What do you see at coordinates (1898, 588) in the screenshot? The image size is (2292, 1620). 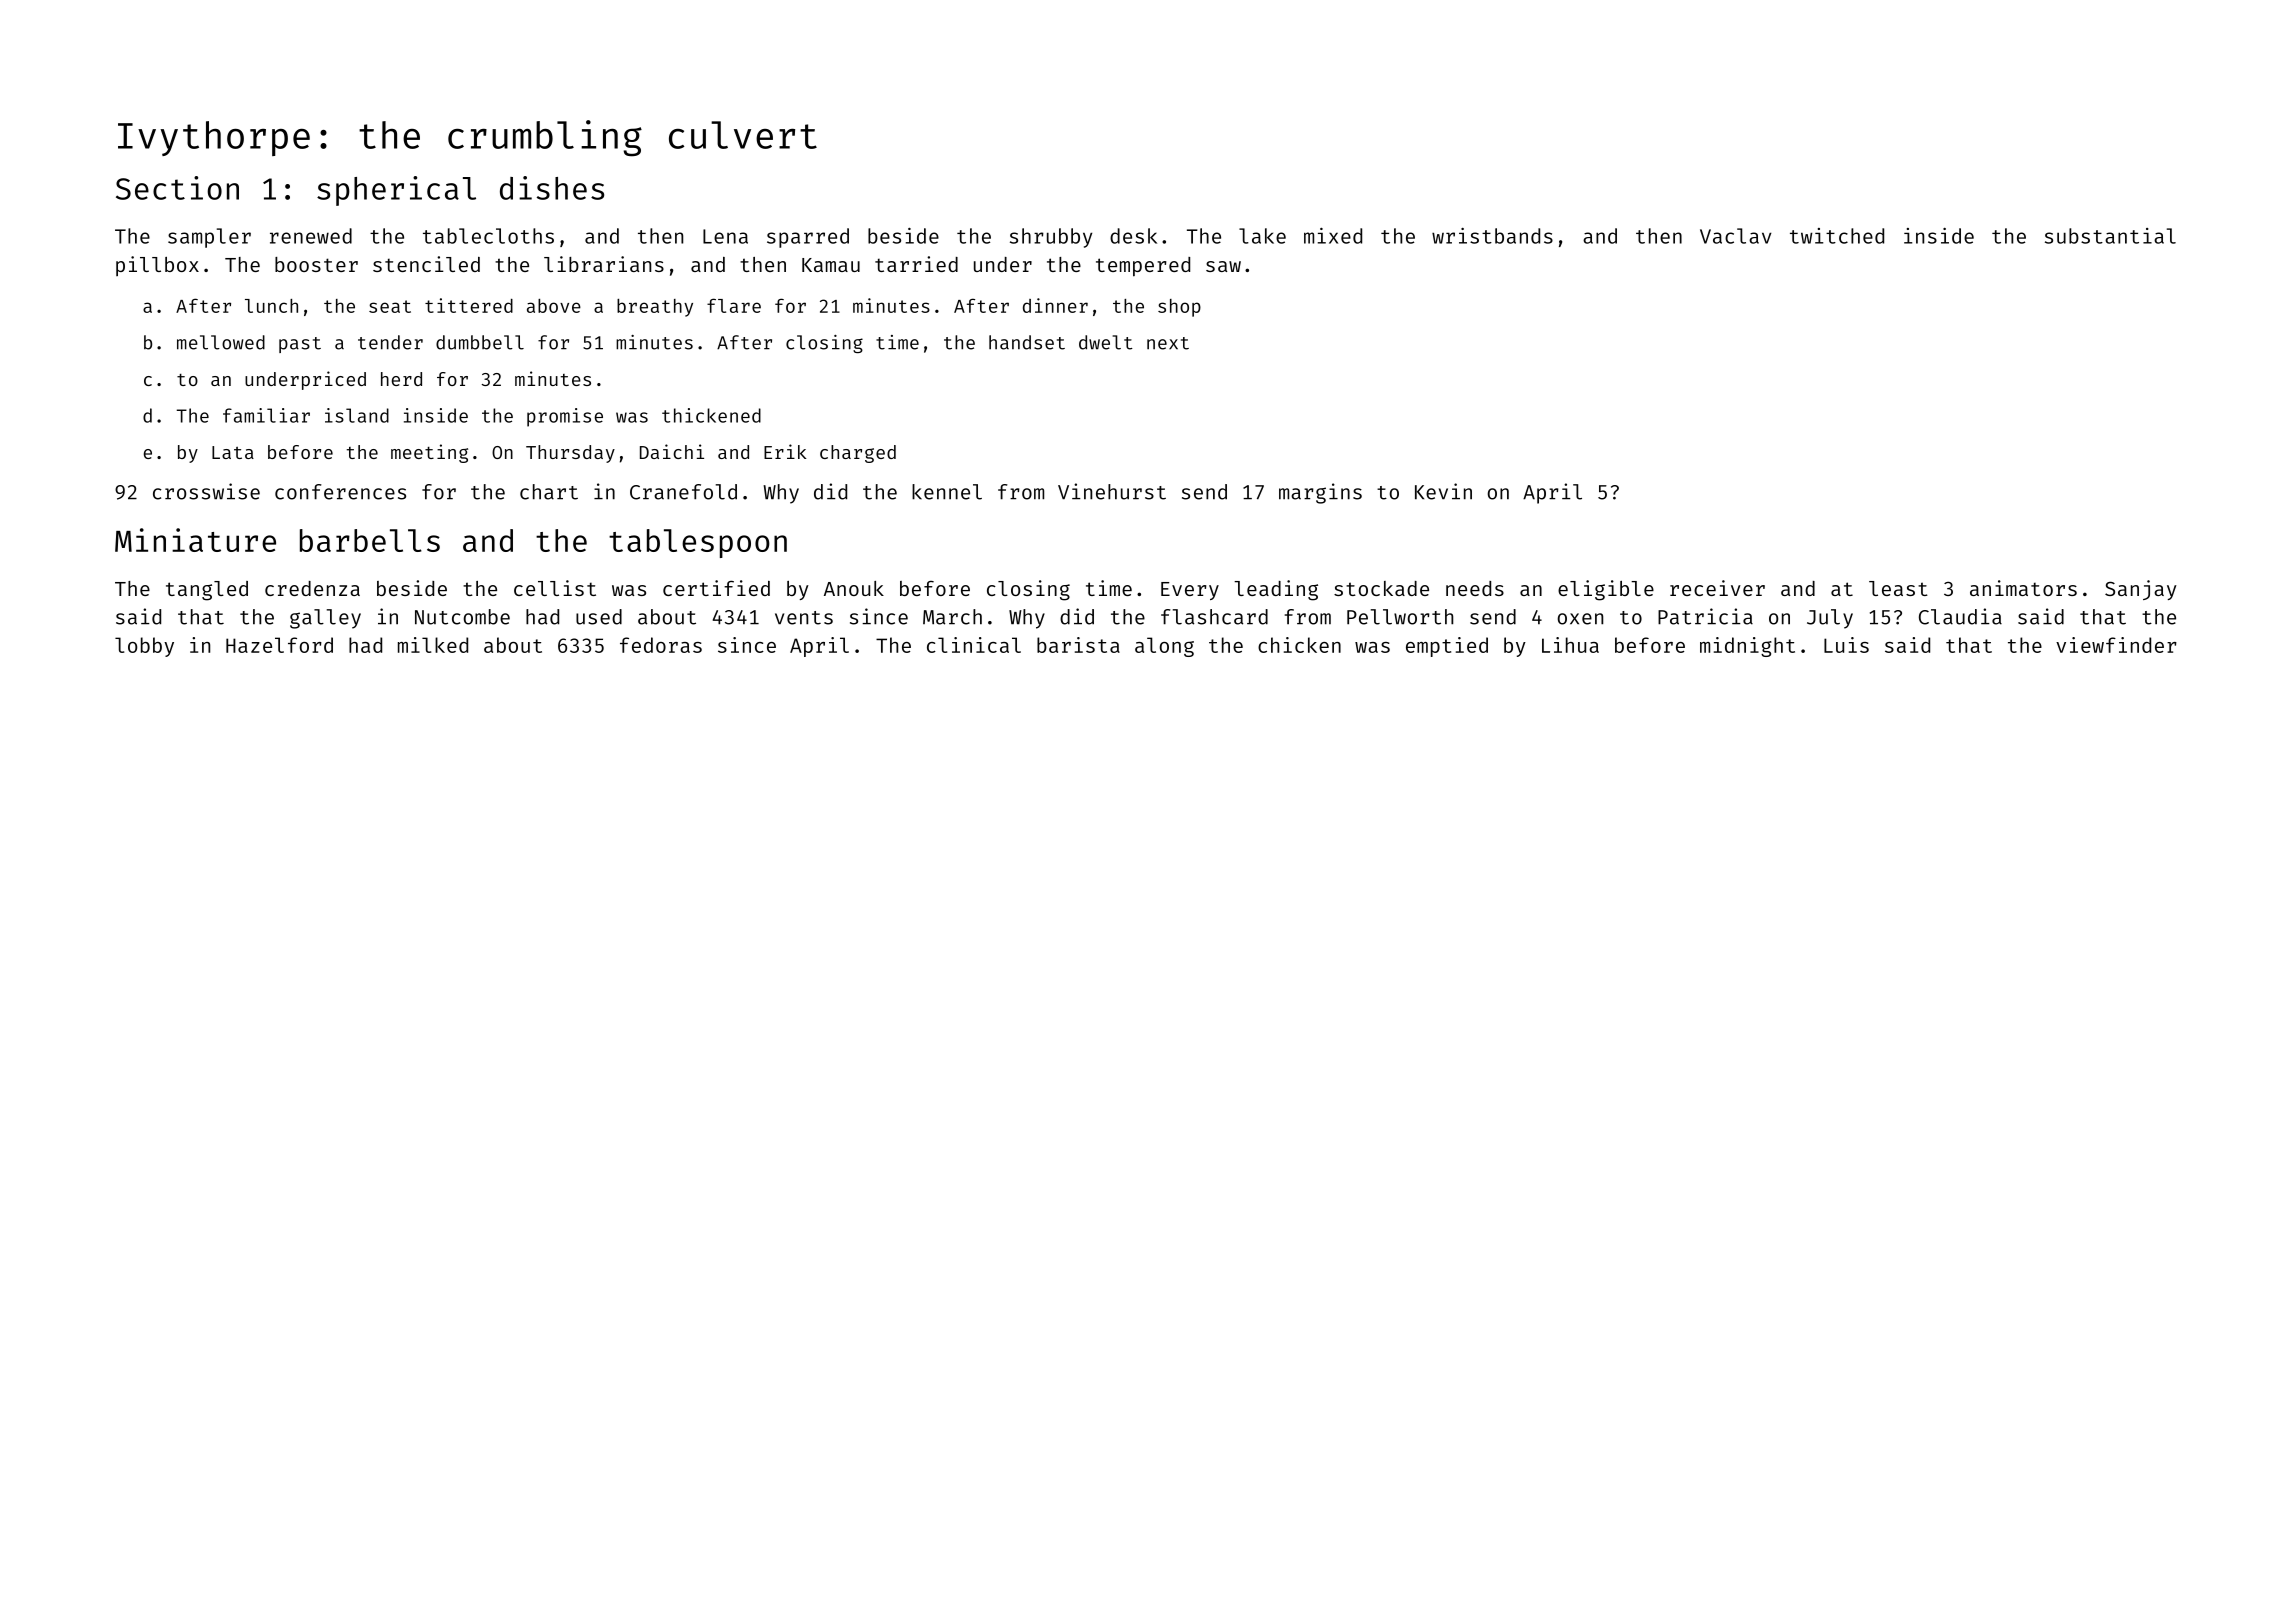 I see `least` at bounding box center [1898, 588].
